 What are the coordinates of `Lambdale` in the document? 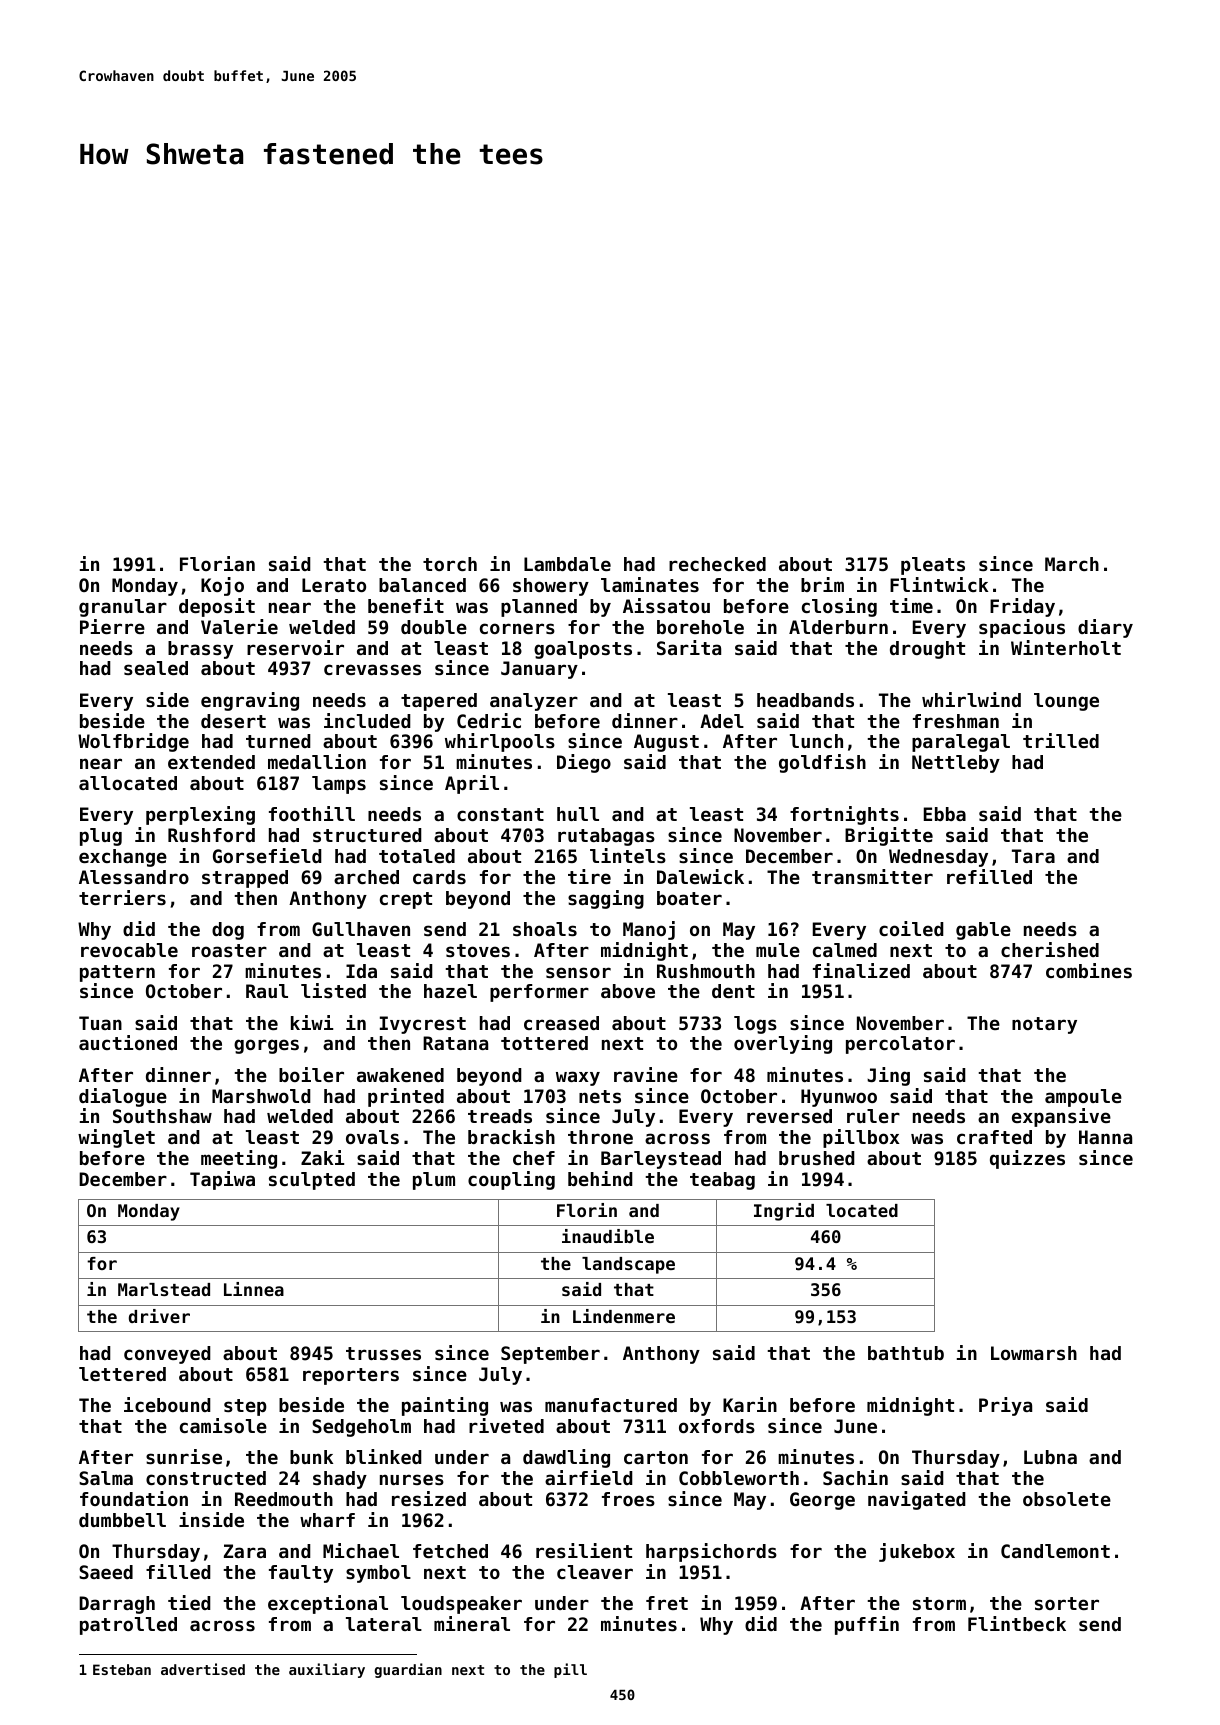 It's located at (567, 564).
